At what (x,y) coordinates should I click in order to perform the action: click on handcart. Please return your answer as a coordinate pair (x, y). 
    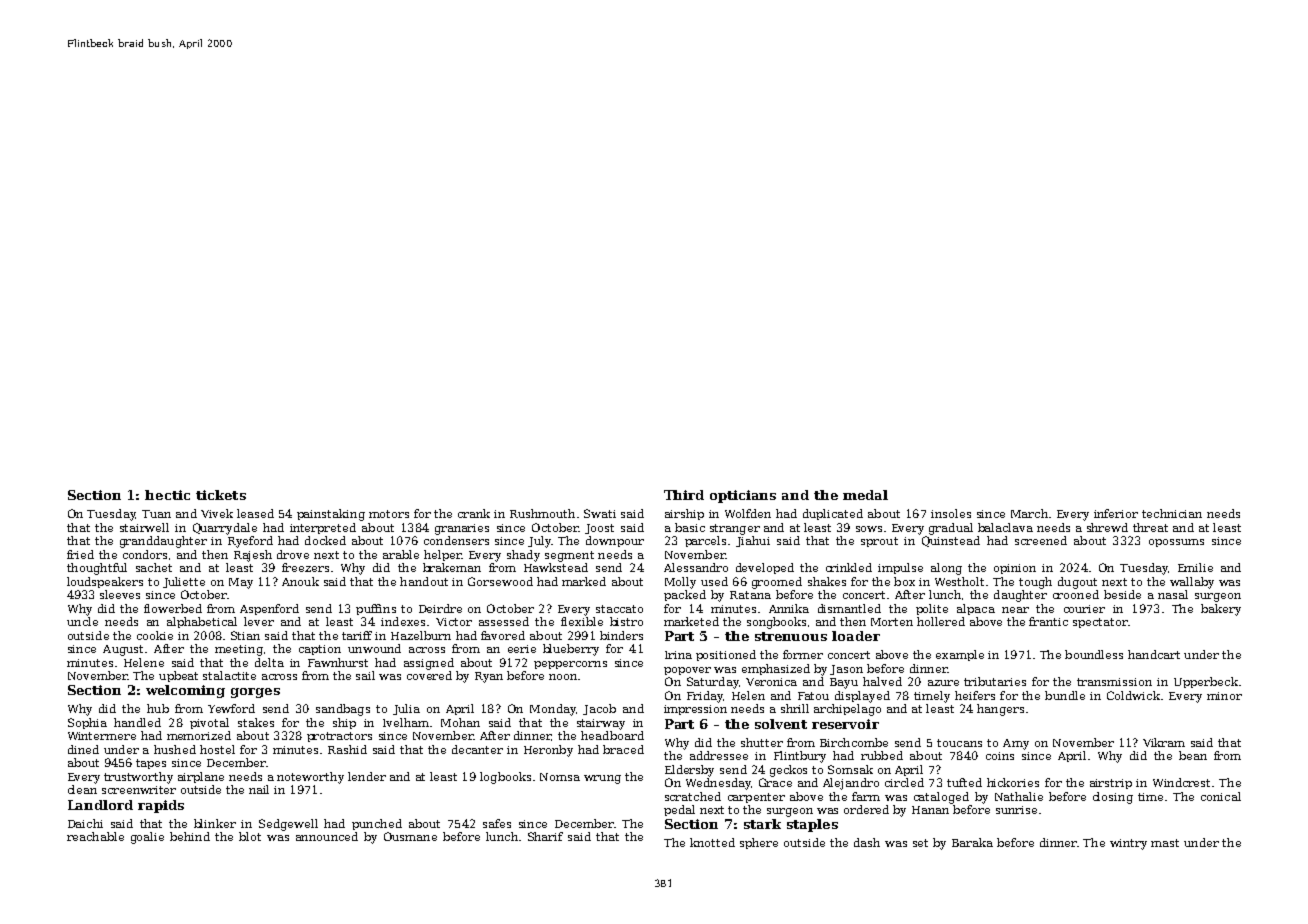
    Looking at the image, I should click on (1154, 654).
